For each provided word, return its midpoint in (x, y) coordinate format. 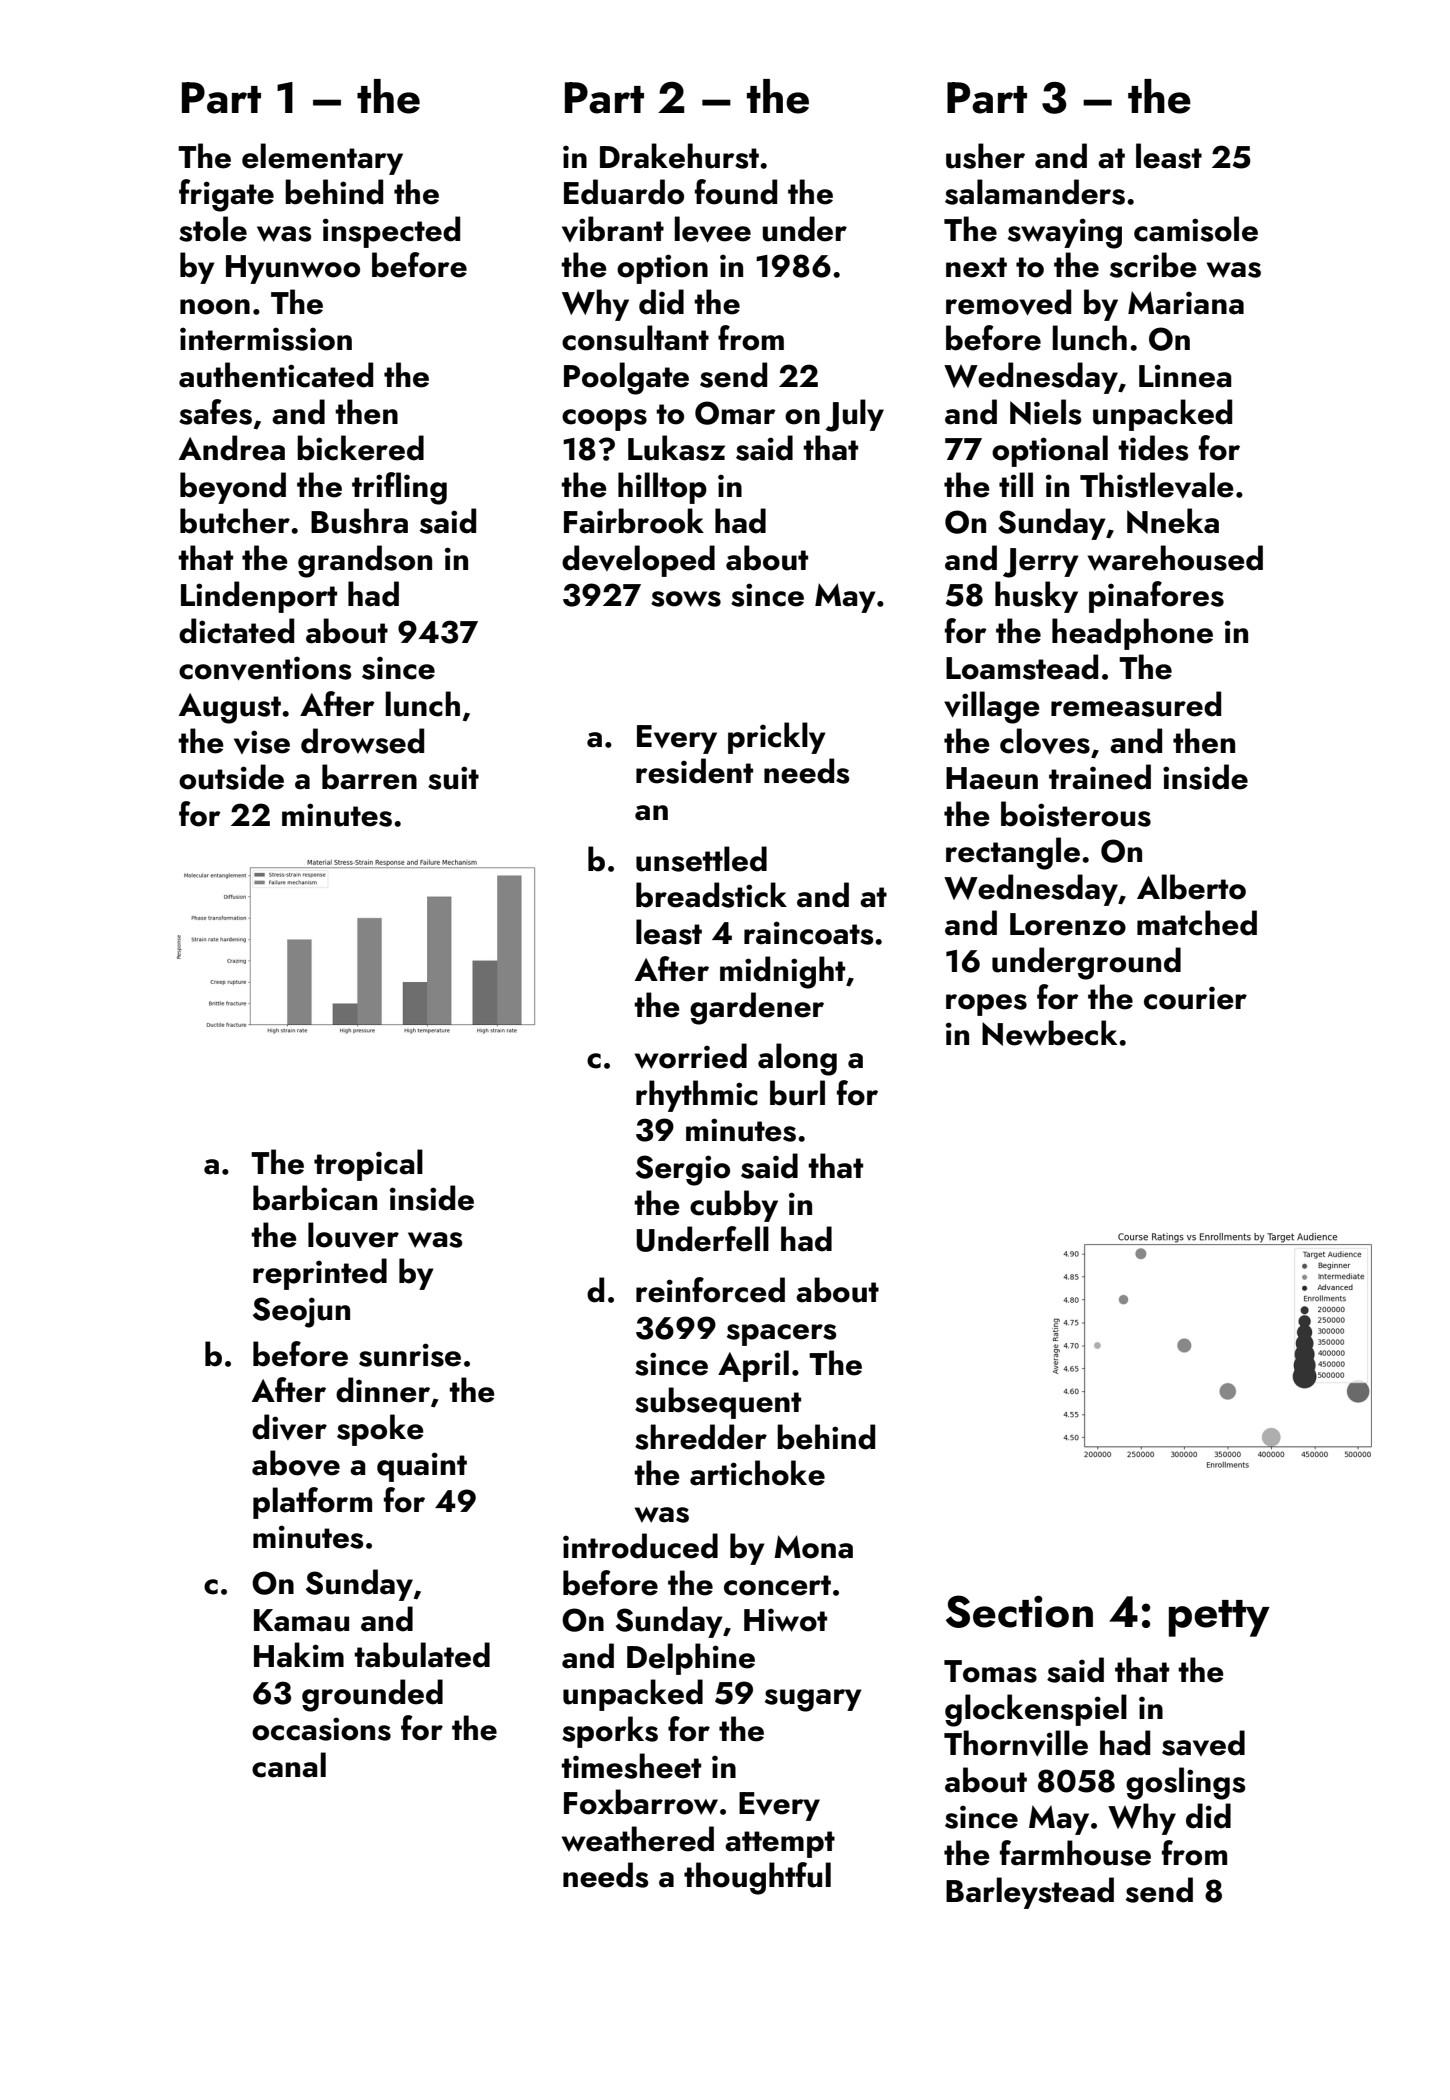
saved (1203, 1743)
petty (1219, 1618)
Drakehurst (679, 156)
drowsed (362, 741)
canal (289, 1765)
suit (453, 778)
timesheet (631, 1766)
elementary (322, 159)
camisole (1196, 229)
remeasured (1136, 704)
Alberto (1191, 887)
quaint (422, 1467)
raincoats (808, 933)
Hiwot (785, 1620)
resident (694, 771)
